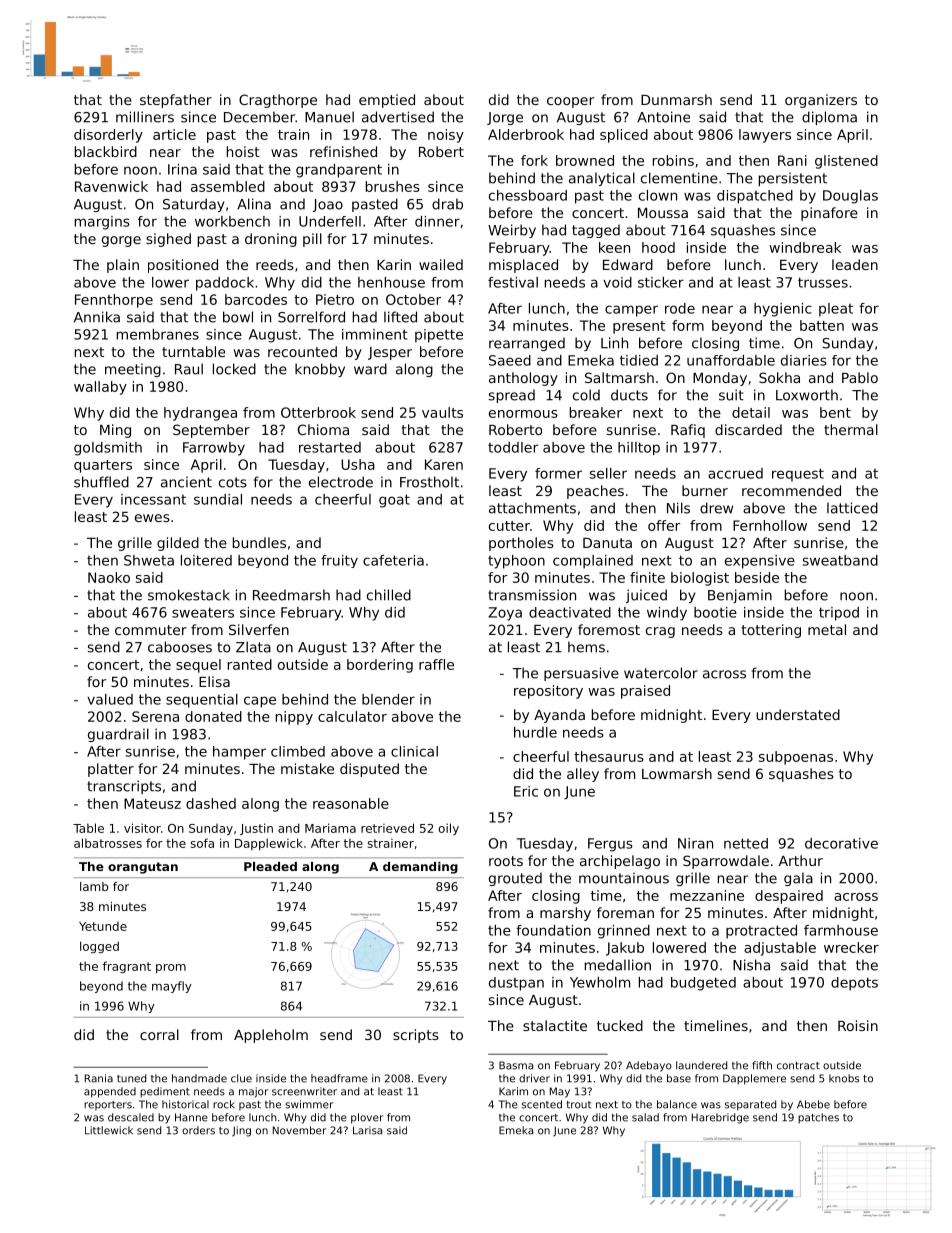 Image resolution: width=952 pixels, height=1233 pixels. Describe the element at coordinates (400, 317) in the screenshot. I see `lifted` at that location.
